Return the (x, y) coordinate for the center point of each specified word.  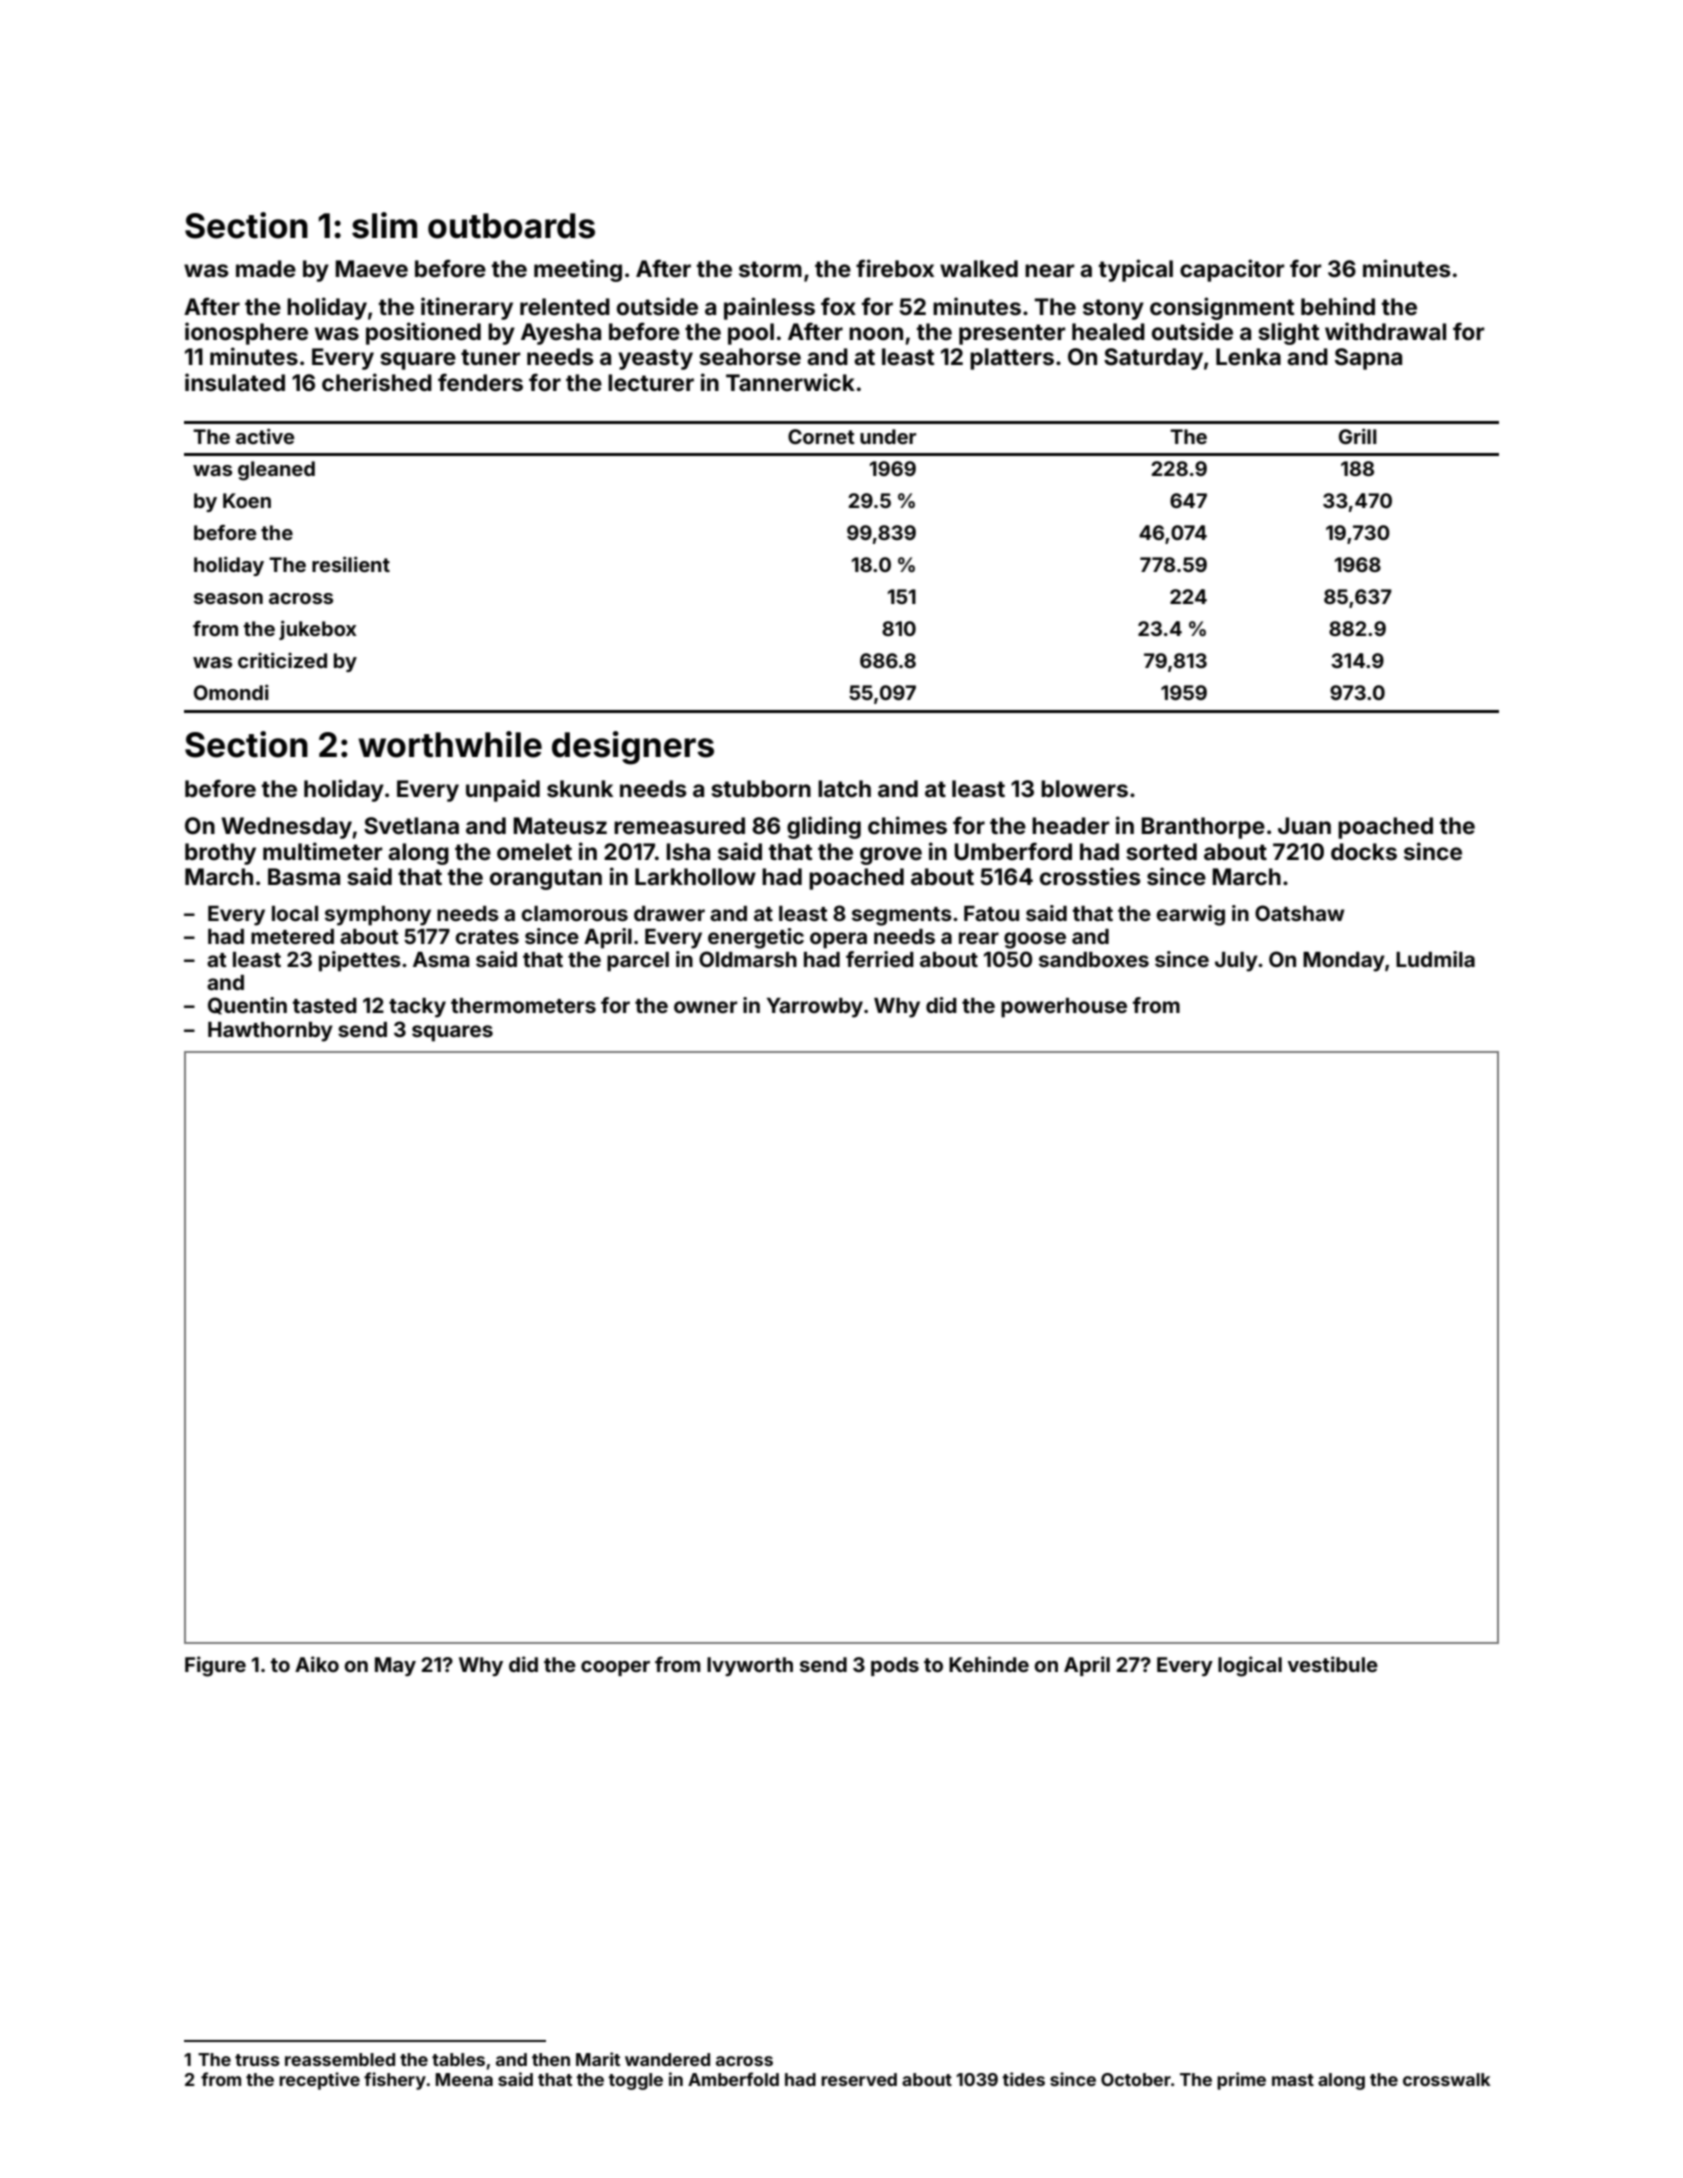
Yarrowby (815, 1008)
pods (895, 1666)
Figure (215, 1666)
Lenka (1248, 357)
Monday (1344, 962)
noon (876, 334)
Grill (1358, 436)
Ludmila (1435, 959)
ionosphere (246, 333)
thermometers (523, 1005)
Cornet (821, 436)
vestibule (1332, 1664)
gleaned (276, 471)
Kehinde (989, 1664)
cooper (615, 1668)
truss (257, 2060)
